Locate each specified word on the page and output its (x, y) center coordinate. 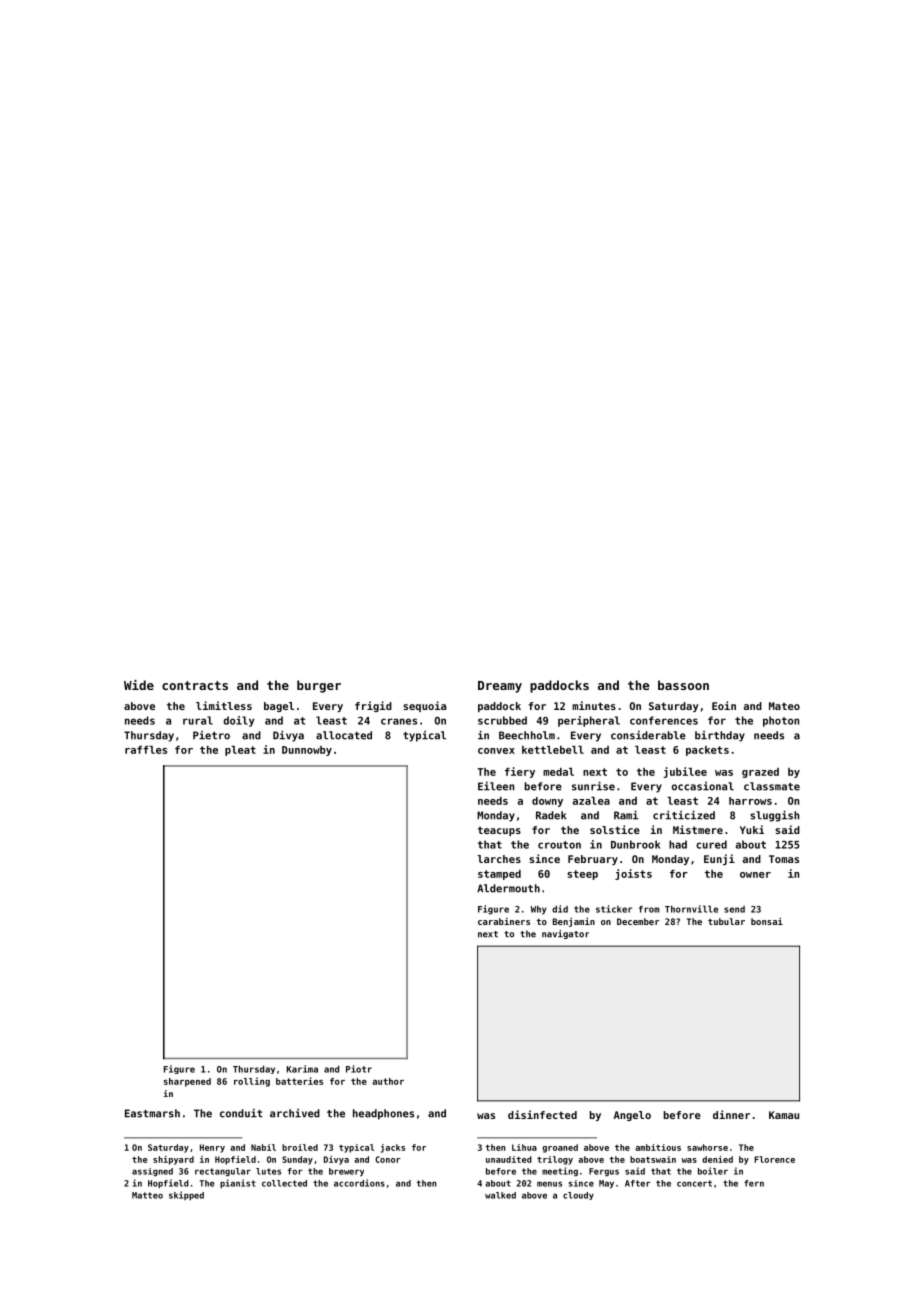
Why (539, 910)
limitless (224, 705)
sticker (614, 909)
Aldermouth (508, 888)
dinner (731, 1114)
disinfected (542, 1114)
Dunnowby (307, 751)
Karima (302, 1069)
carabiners (504, 921)
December (638, 921)
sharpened (187, 1082)
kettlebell (553, 750)
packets (707, 751)
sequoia (424, 706)
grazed (760, 773)
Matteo (147, 1195)
